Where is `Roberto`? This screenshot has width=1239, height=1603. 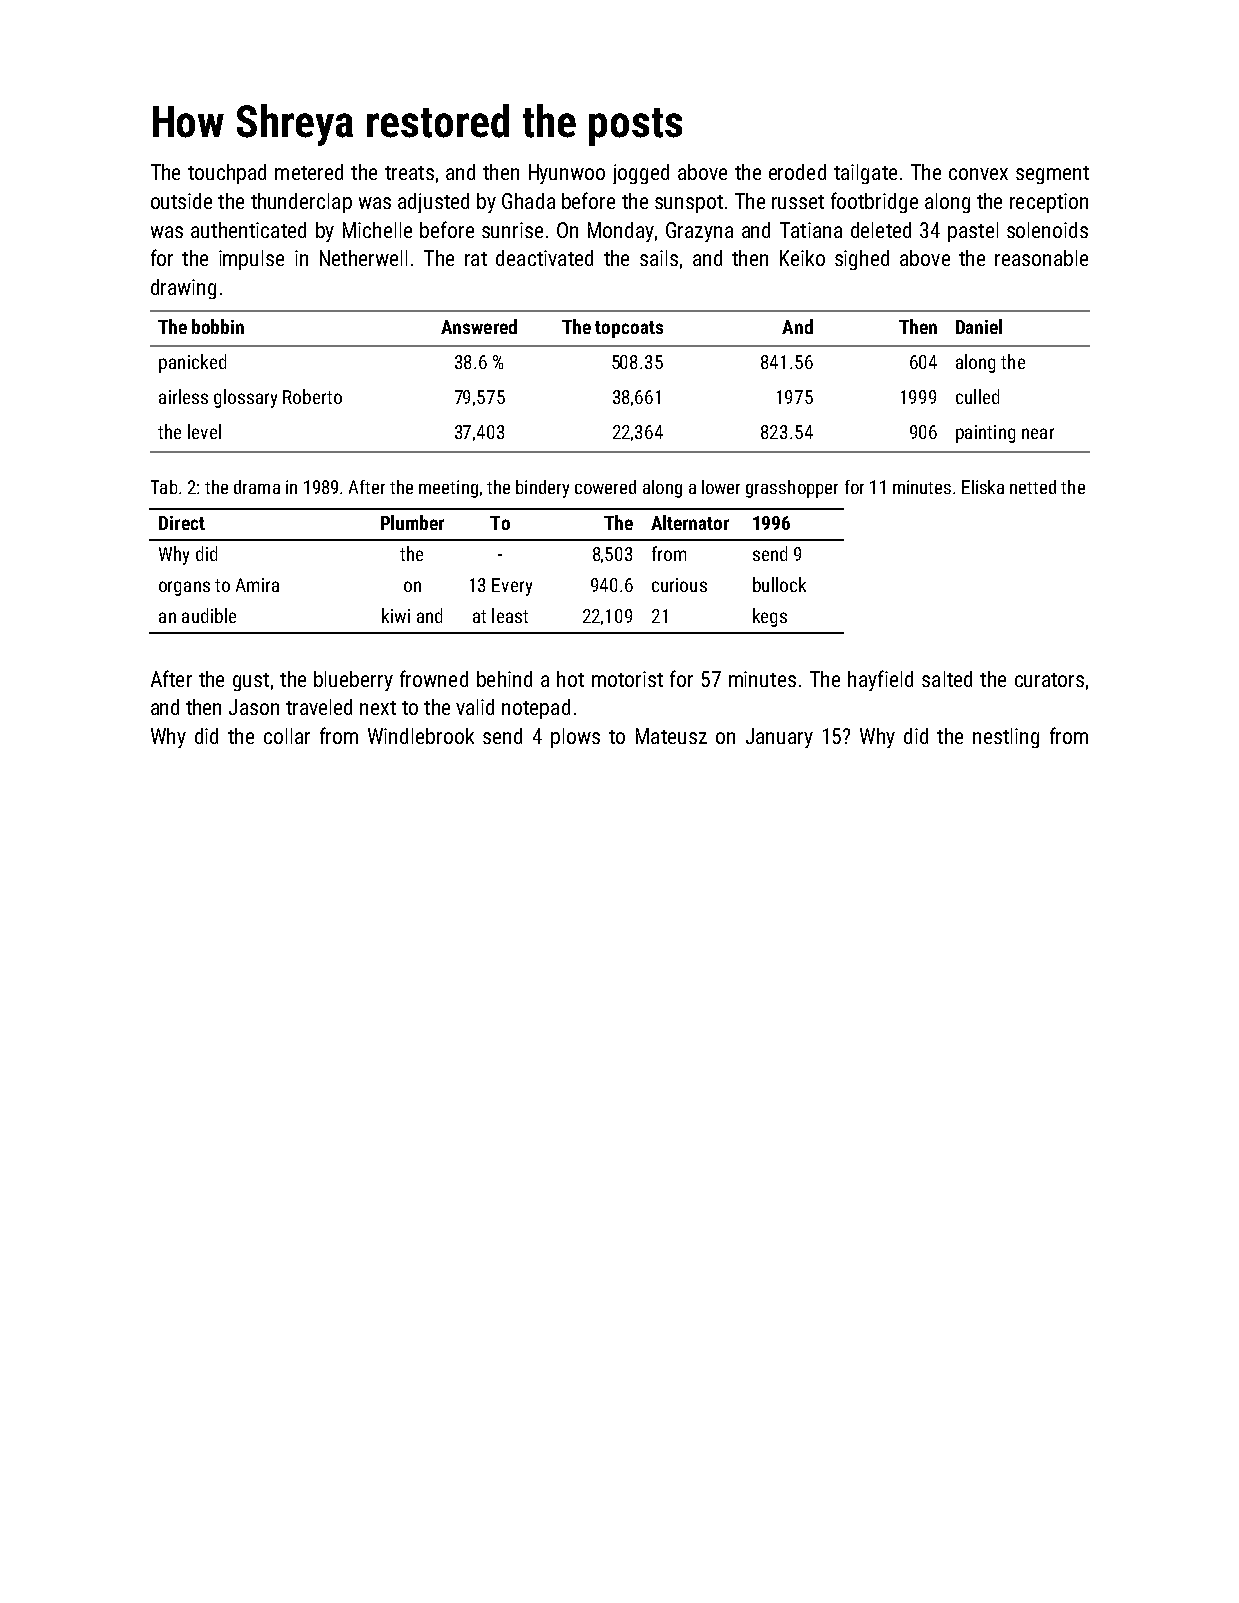
Roberto is located at coordinates (312, 396).
